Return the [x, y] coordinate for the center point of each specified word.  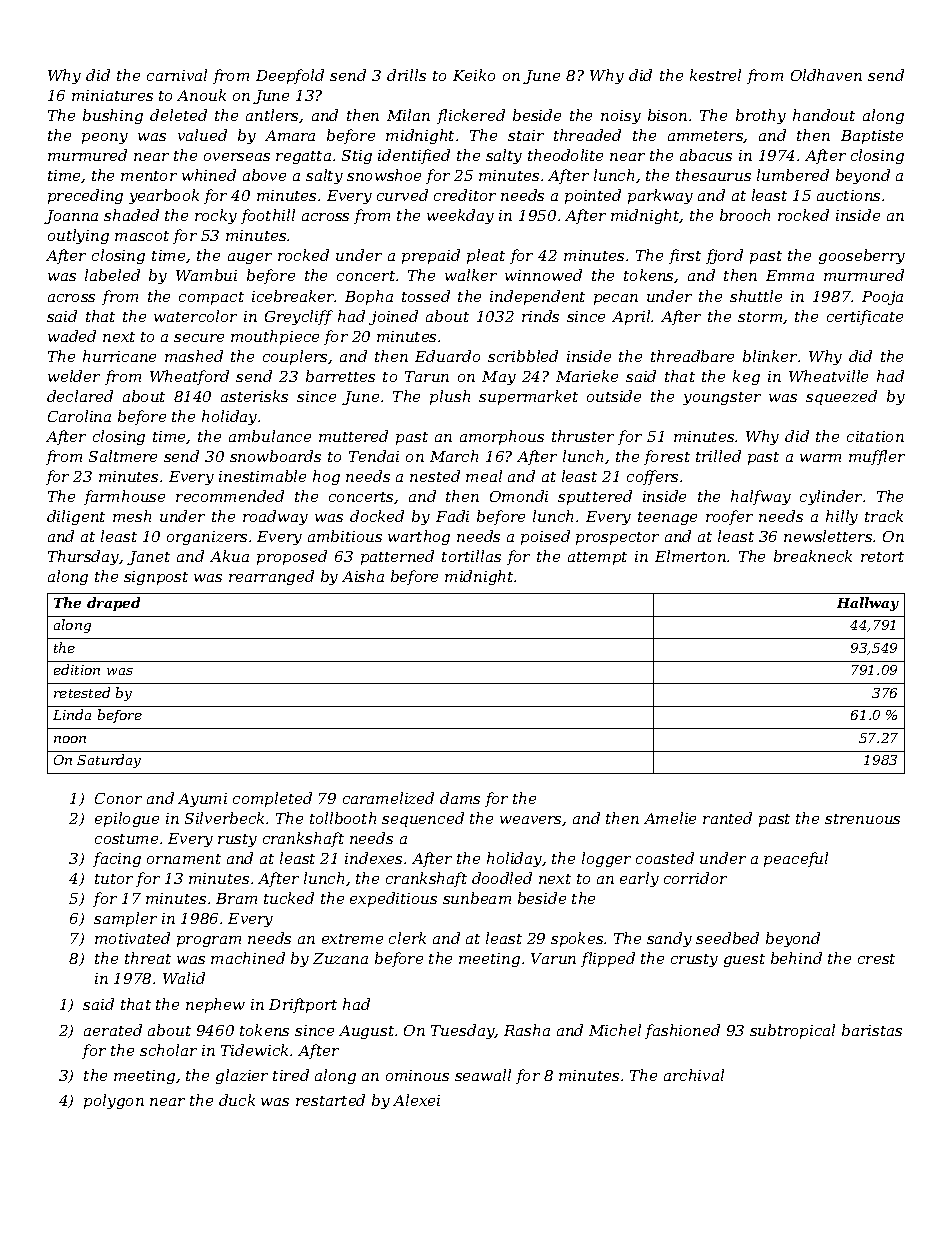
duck [237, 1100]
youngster [722, 398]
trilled [718, 456]
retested [82, 692]
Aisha [363, 576]
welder [74, 376]
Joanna [71, 217]
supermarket [528, 397]
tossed [426, 296]
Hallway [868, 604]
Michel [615, 1030]
